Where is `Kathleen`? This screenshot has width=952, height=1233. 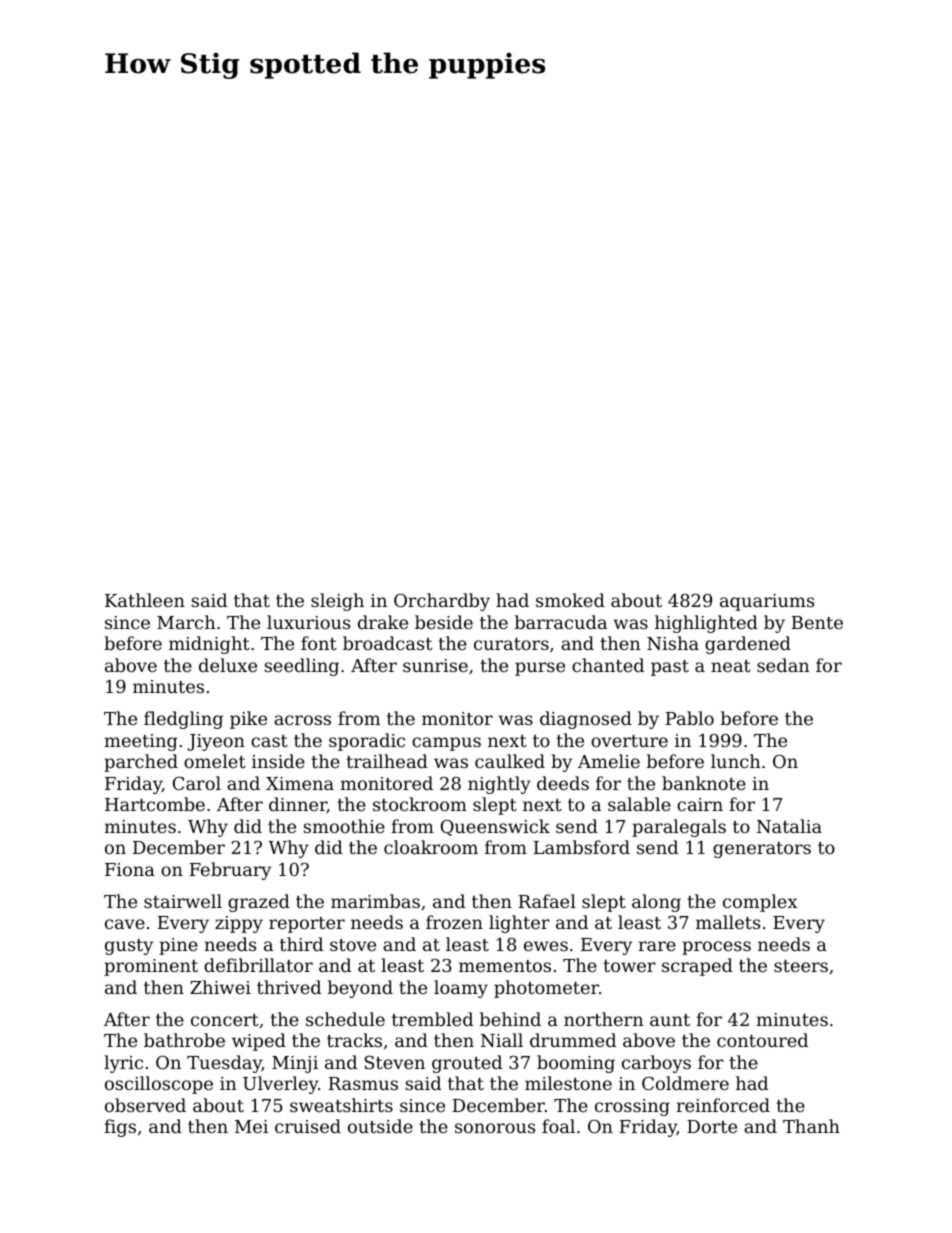
Kathleen is located at coordinates (145, 600).
